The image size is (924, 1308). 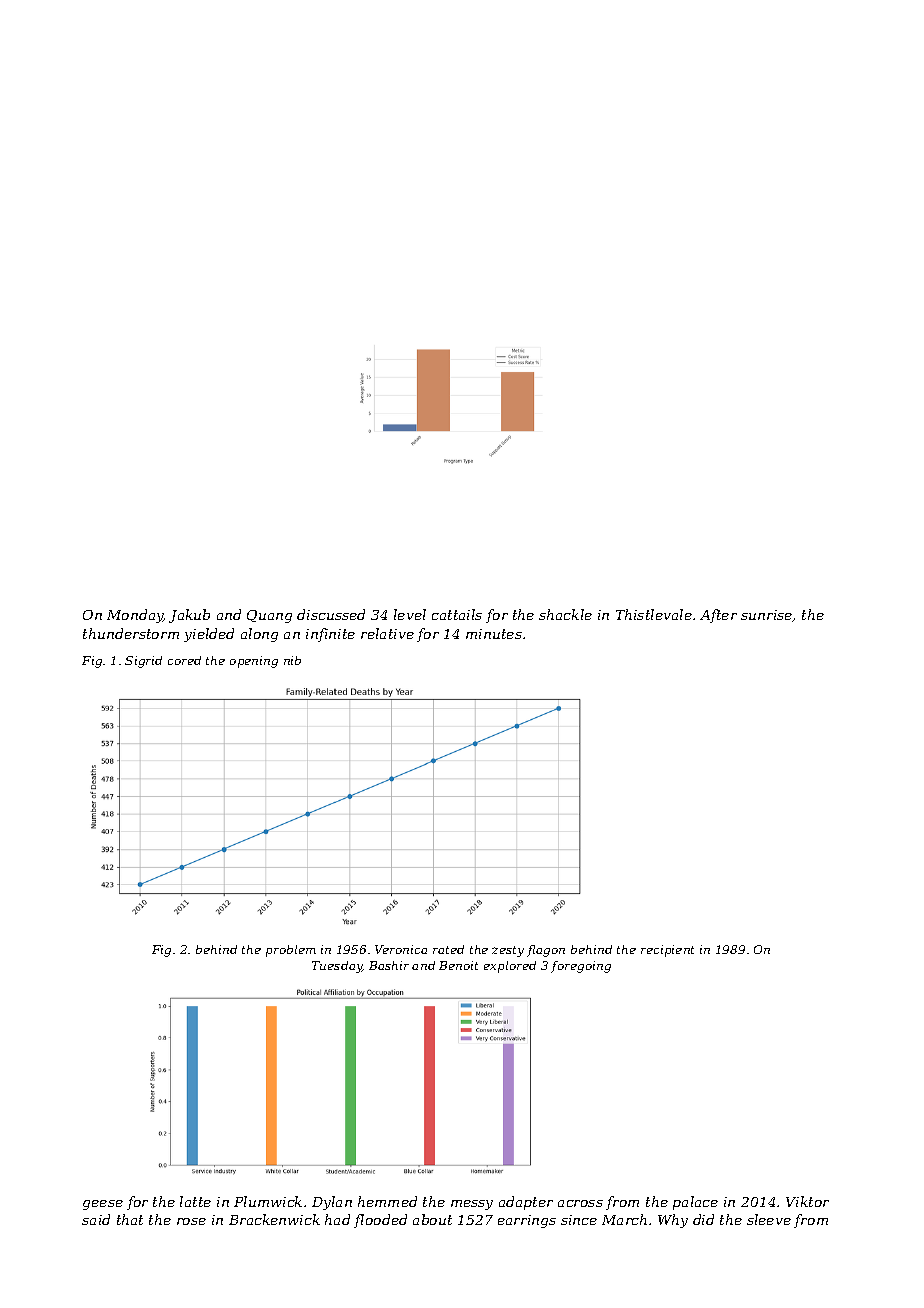 I want to click on Veronica, so click(x=401, y=949).
